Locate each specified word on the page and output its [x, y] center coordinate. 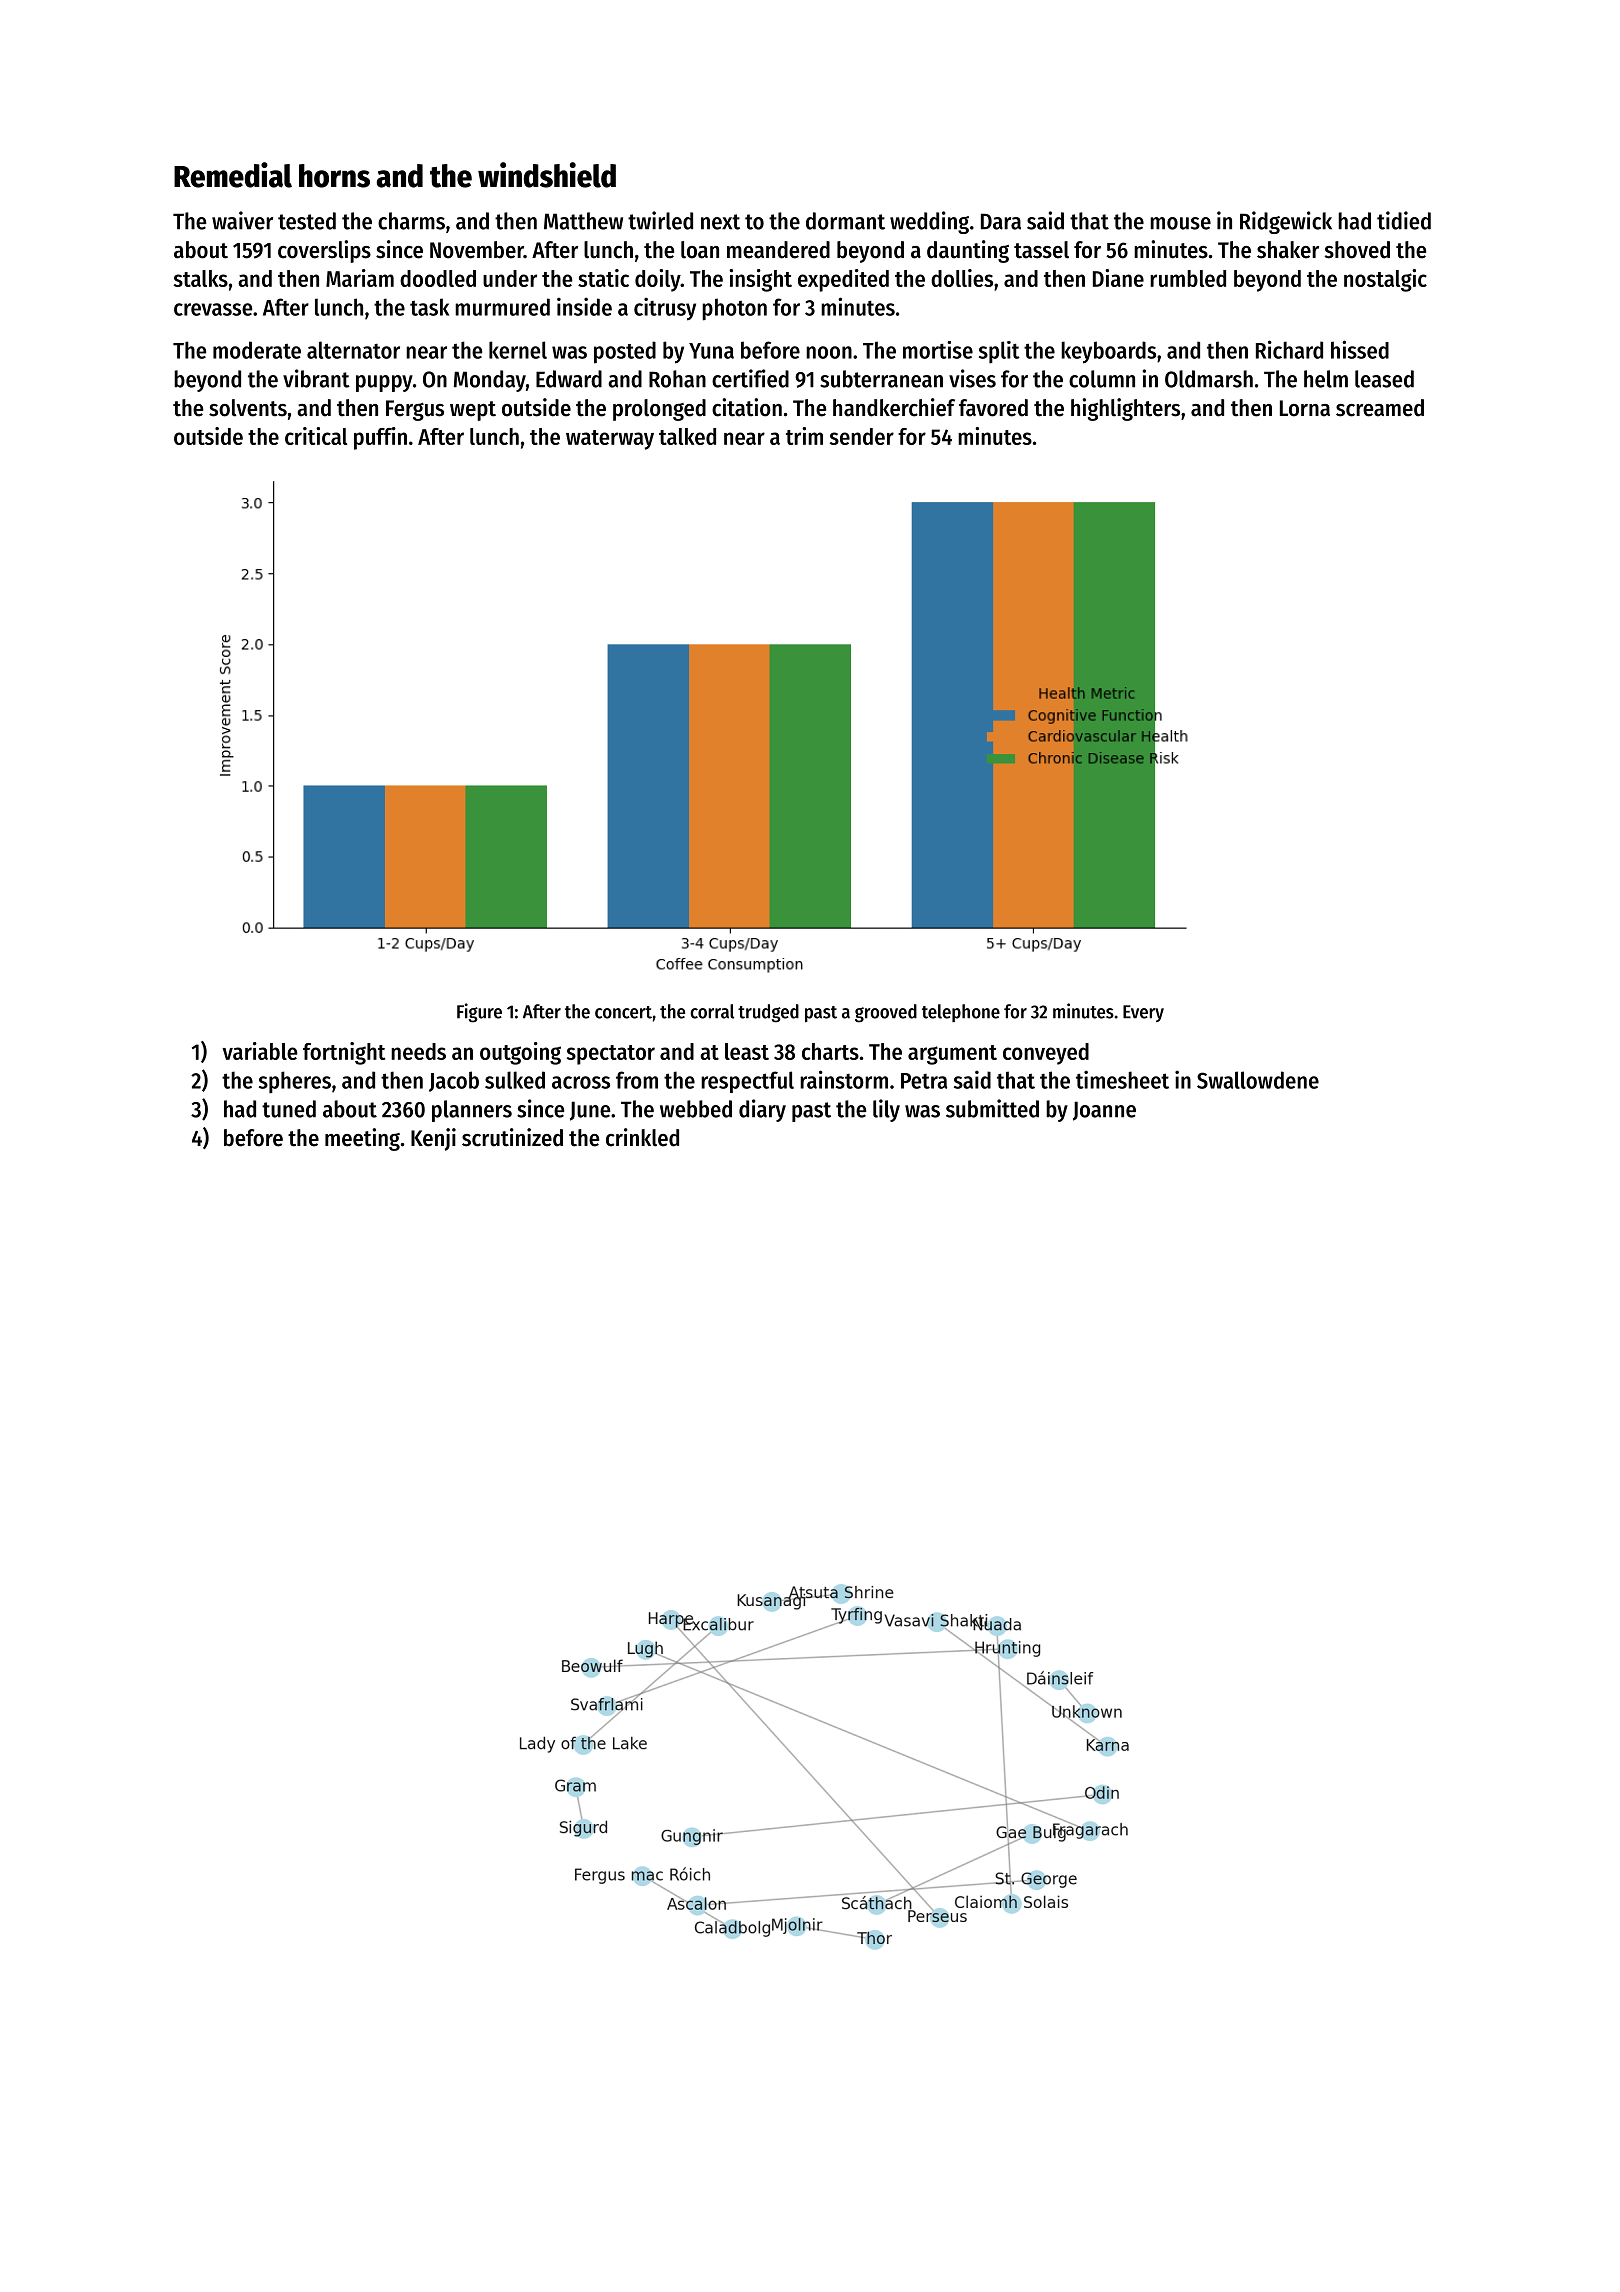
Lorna [1305, 408]
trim [804, 436]
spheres [295, 1082]
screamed [1380, 408]
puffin [380, 438]
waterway [610, 440]
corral [712, 1011]
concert [623, 1012]
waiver [242, 220]
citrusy [665, 309]
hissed [1360, 349]
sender [862, 436]
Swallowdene [1258, 1080]
